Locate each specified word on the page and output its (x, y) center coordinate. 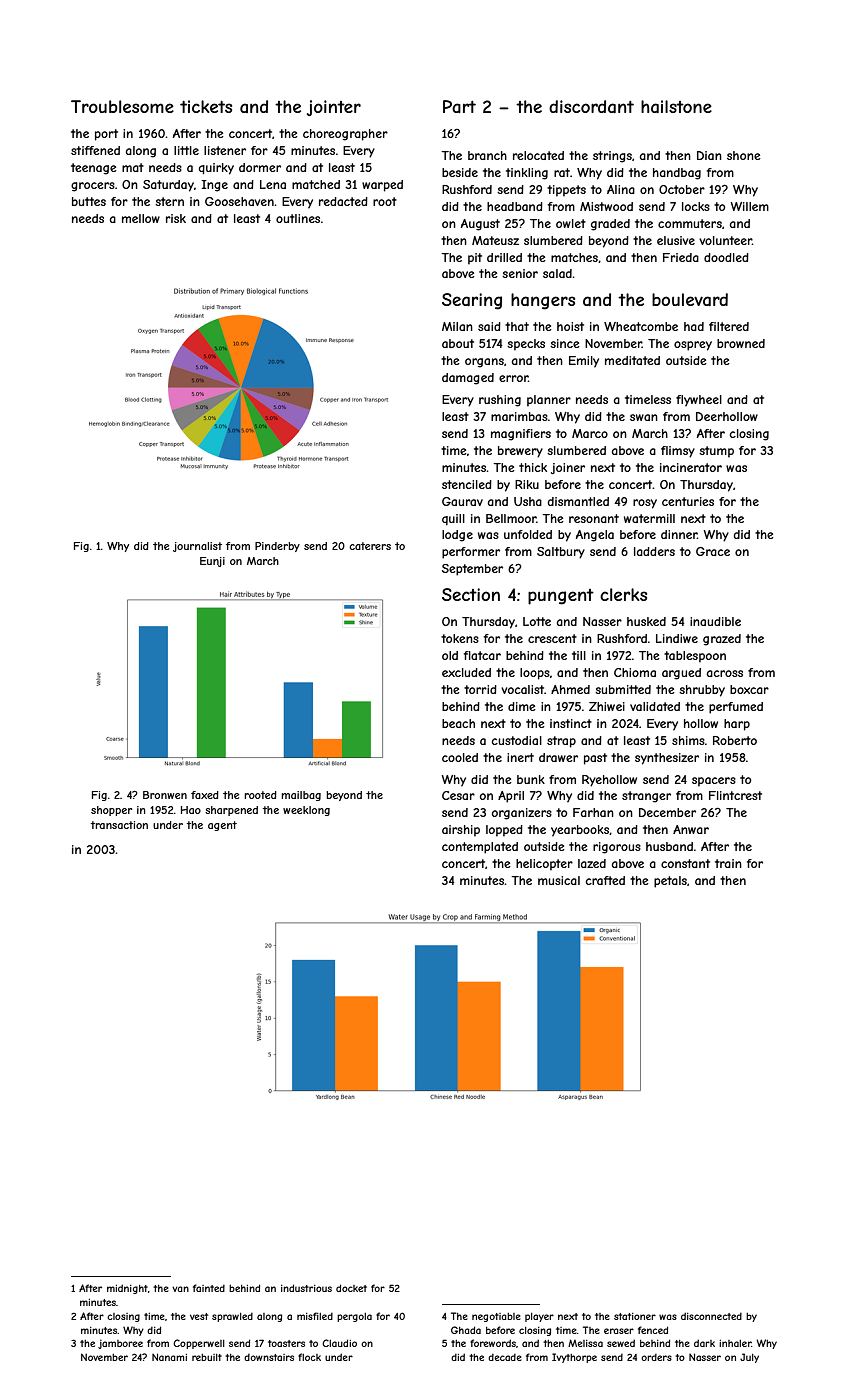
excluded (466, 672)
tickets (206, 106)
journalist (197, 547)
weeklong (306, 811)
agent (222, 826)
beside (460, 172)
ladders (654, 551)
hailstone (676, 106)
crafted (605, 880)
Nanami (169, 1357)
